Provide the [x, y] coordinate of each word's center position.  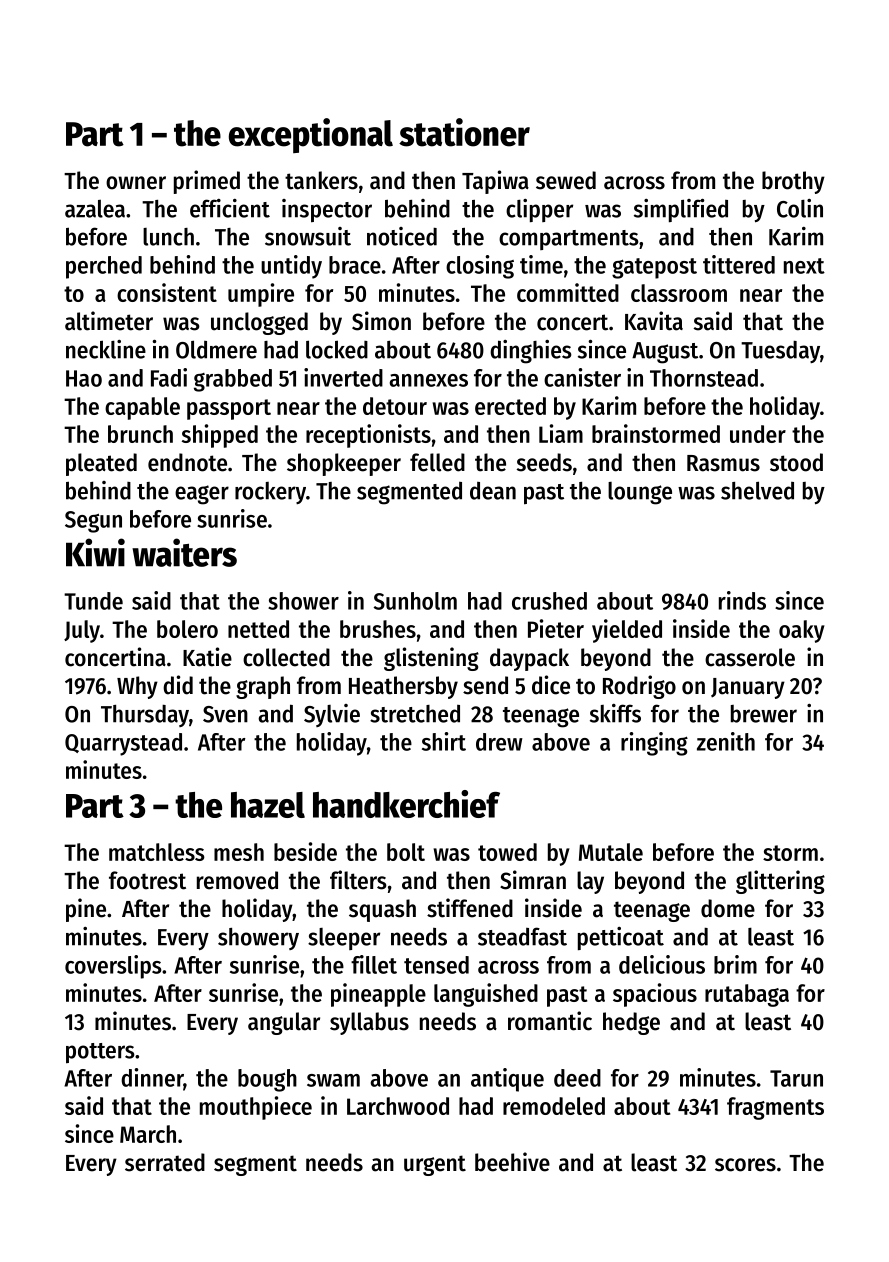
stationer [464, 132]
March [148, 1134]
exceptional [311, 135]
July [82, 631]
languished [486, 995]
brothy [793, 182]
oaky [802, 631]
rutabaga [747, 995]
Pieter [556, 628]
